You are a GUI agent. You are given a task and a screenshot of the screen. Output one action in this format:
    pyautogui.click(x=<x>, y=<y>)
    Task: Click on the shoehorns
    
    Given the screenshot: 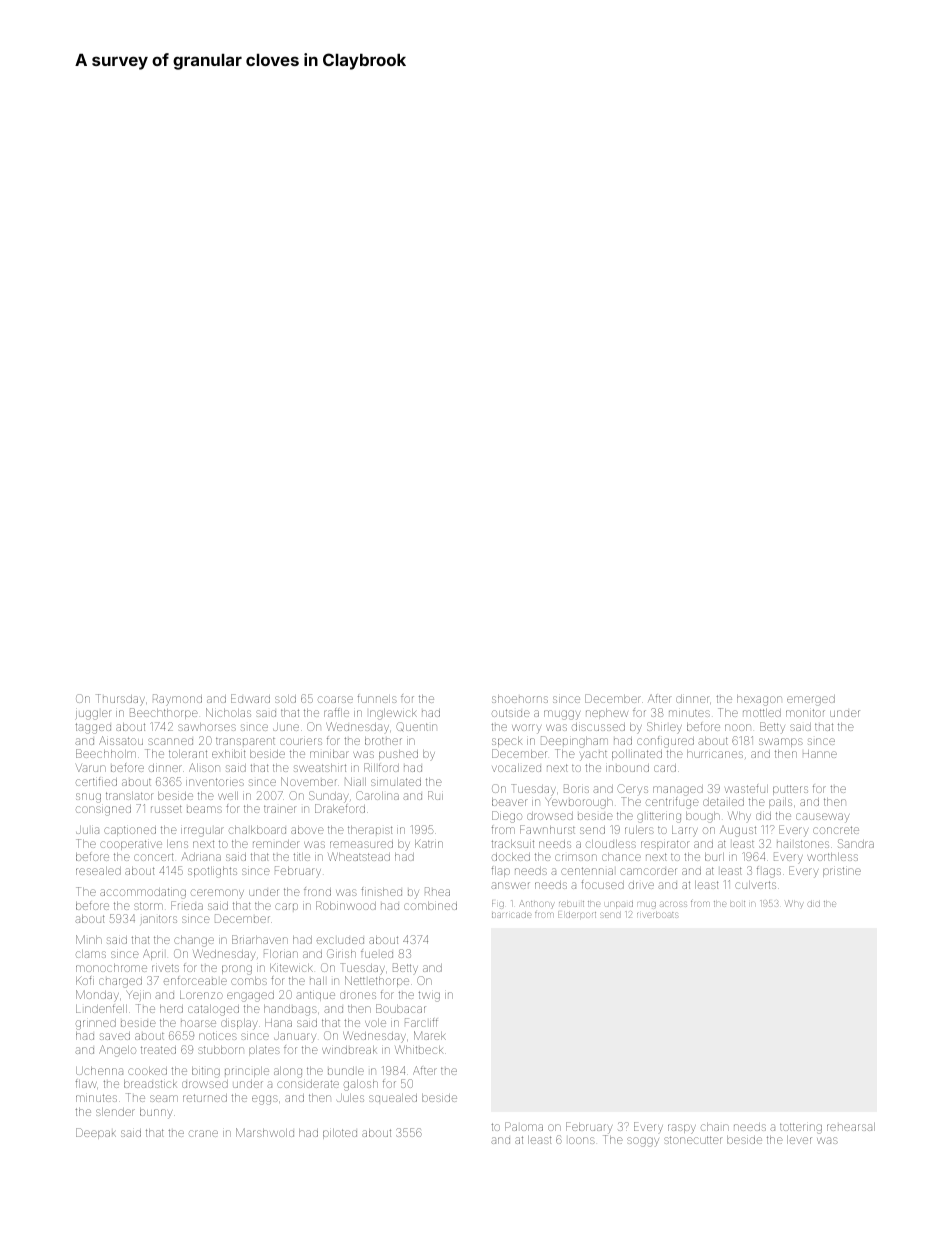 What is the action you would take?
    pyautogui.click(x=520, y=699)
